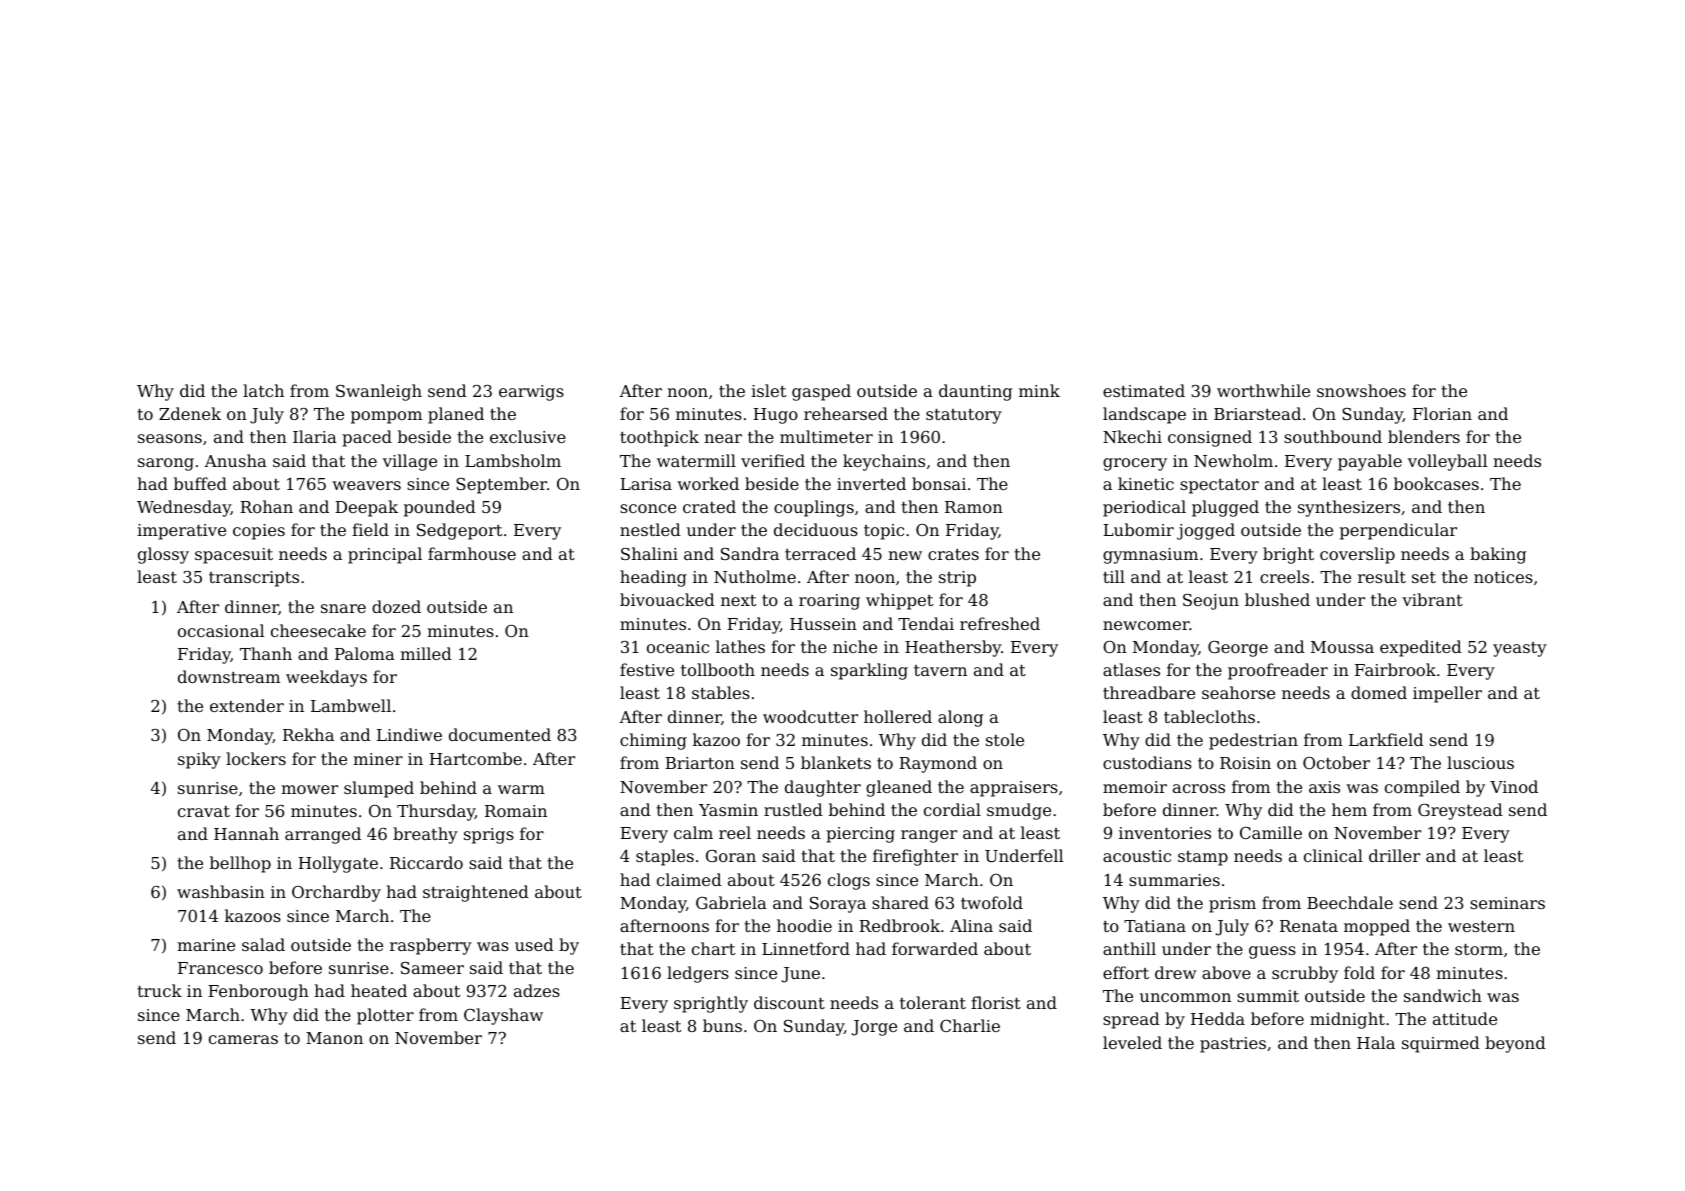 The width and height of the screenshot is (1685, 1191). Describe the element at coordinates (1132, 436) in the screenshot. I see `Nkechi` at that location.
